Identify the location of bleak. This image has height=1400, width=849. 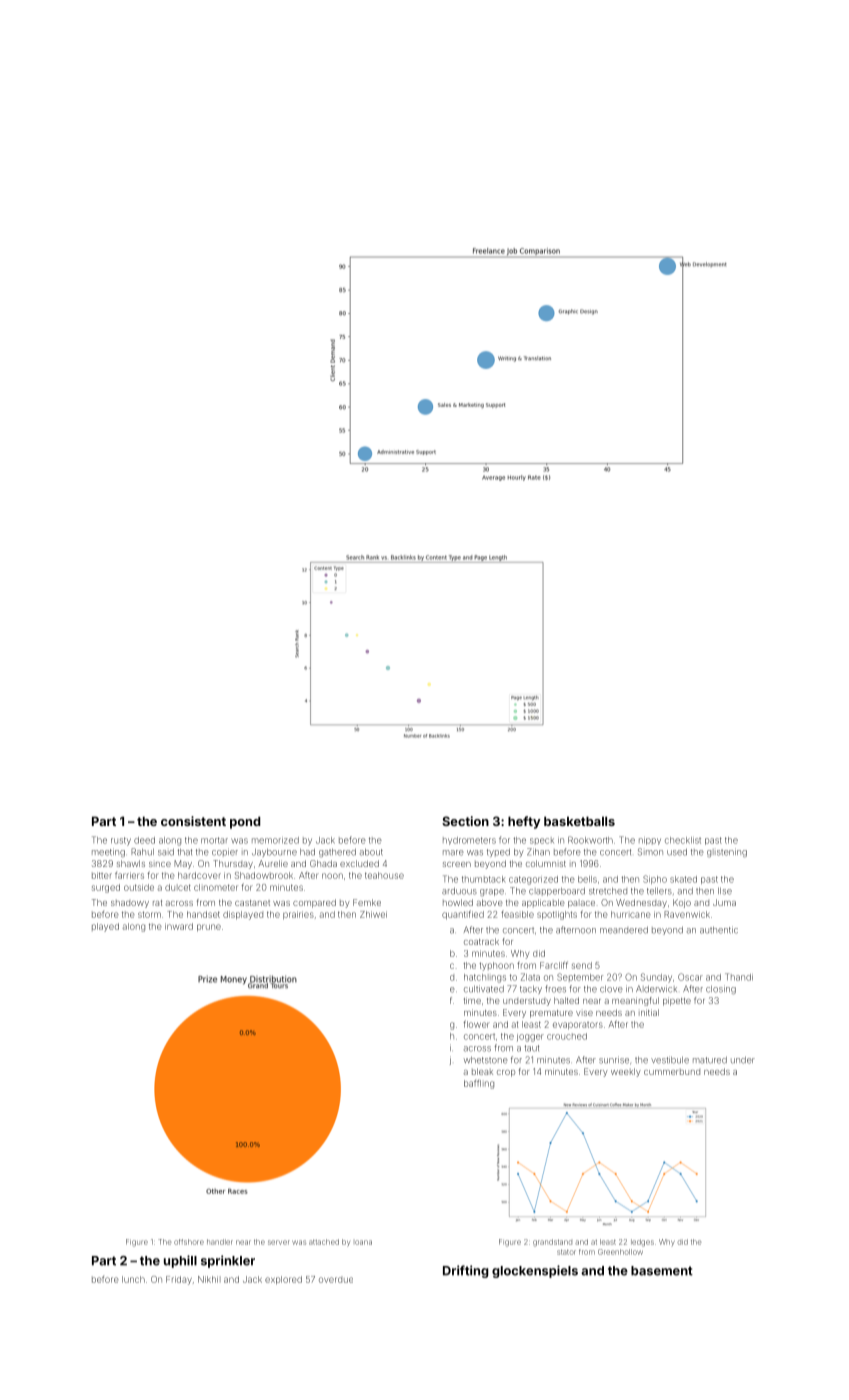
(482, 1071).
